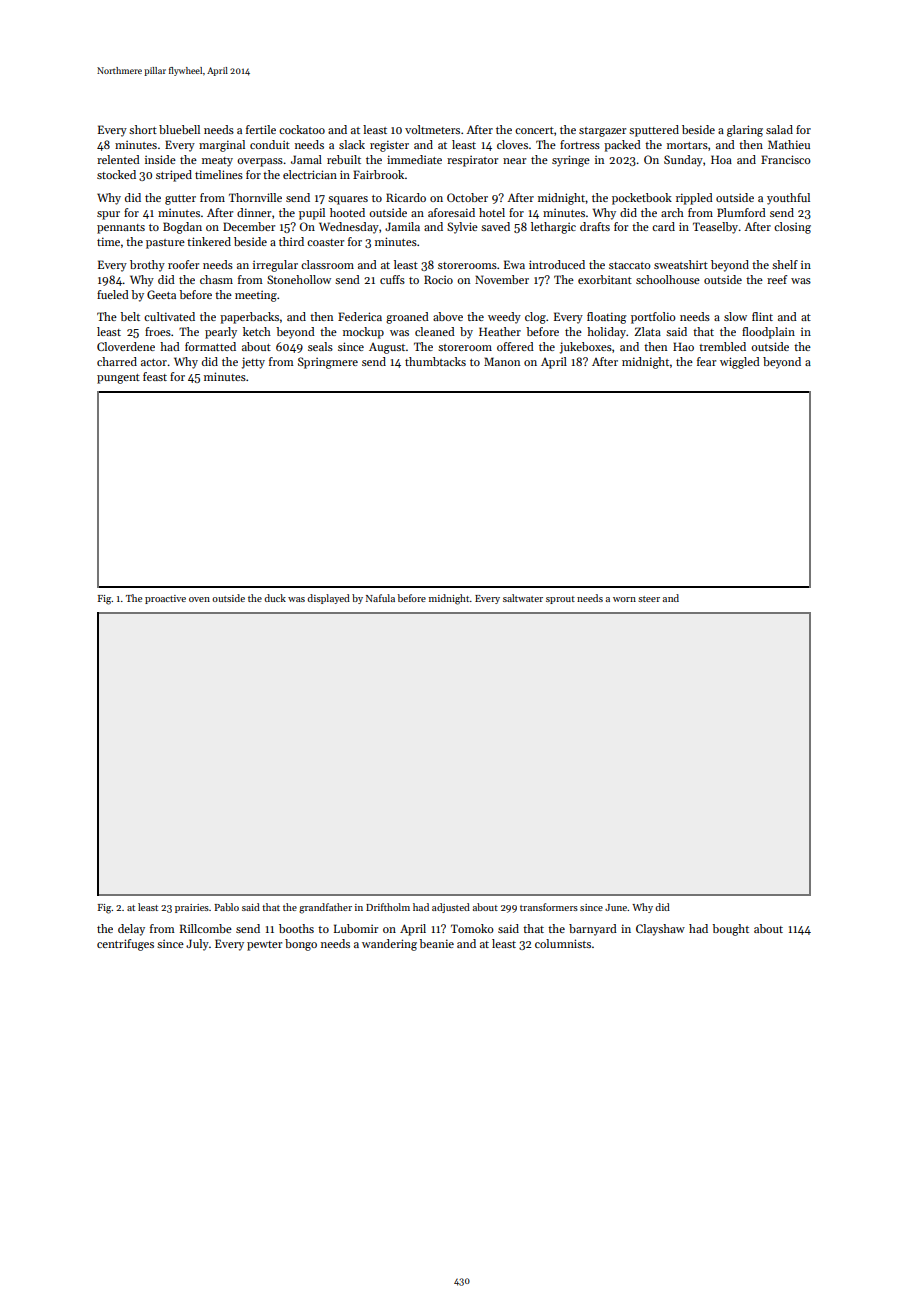  I want to click on above, so click(448, 316).
